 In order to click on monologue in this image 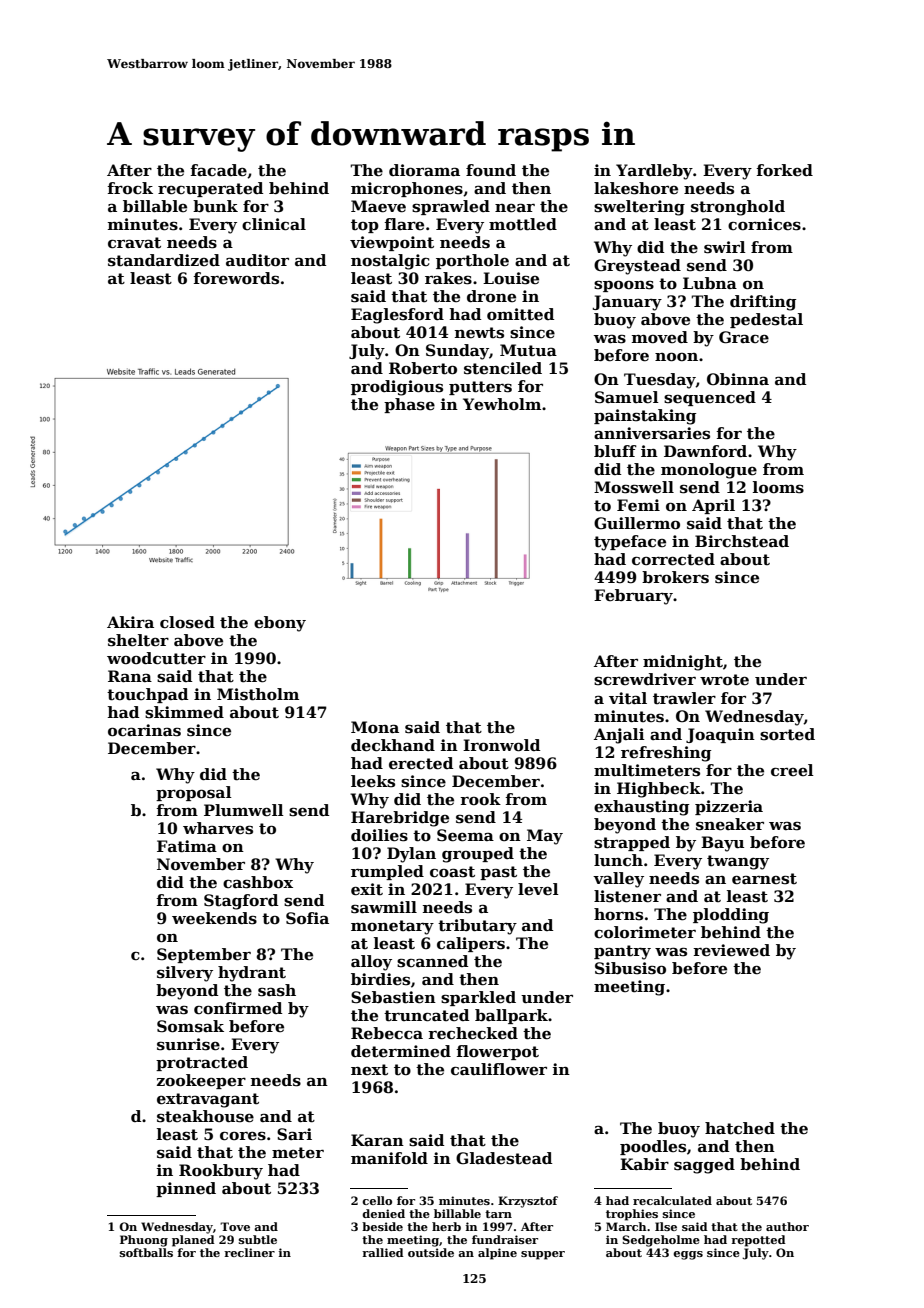, I will do `click(709, 471)`.
